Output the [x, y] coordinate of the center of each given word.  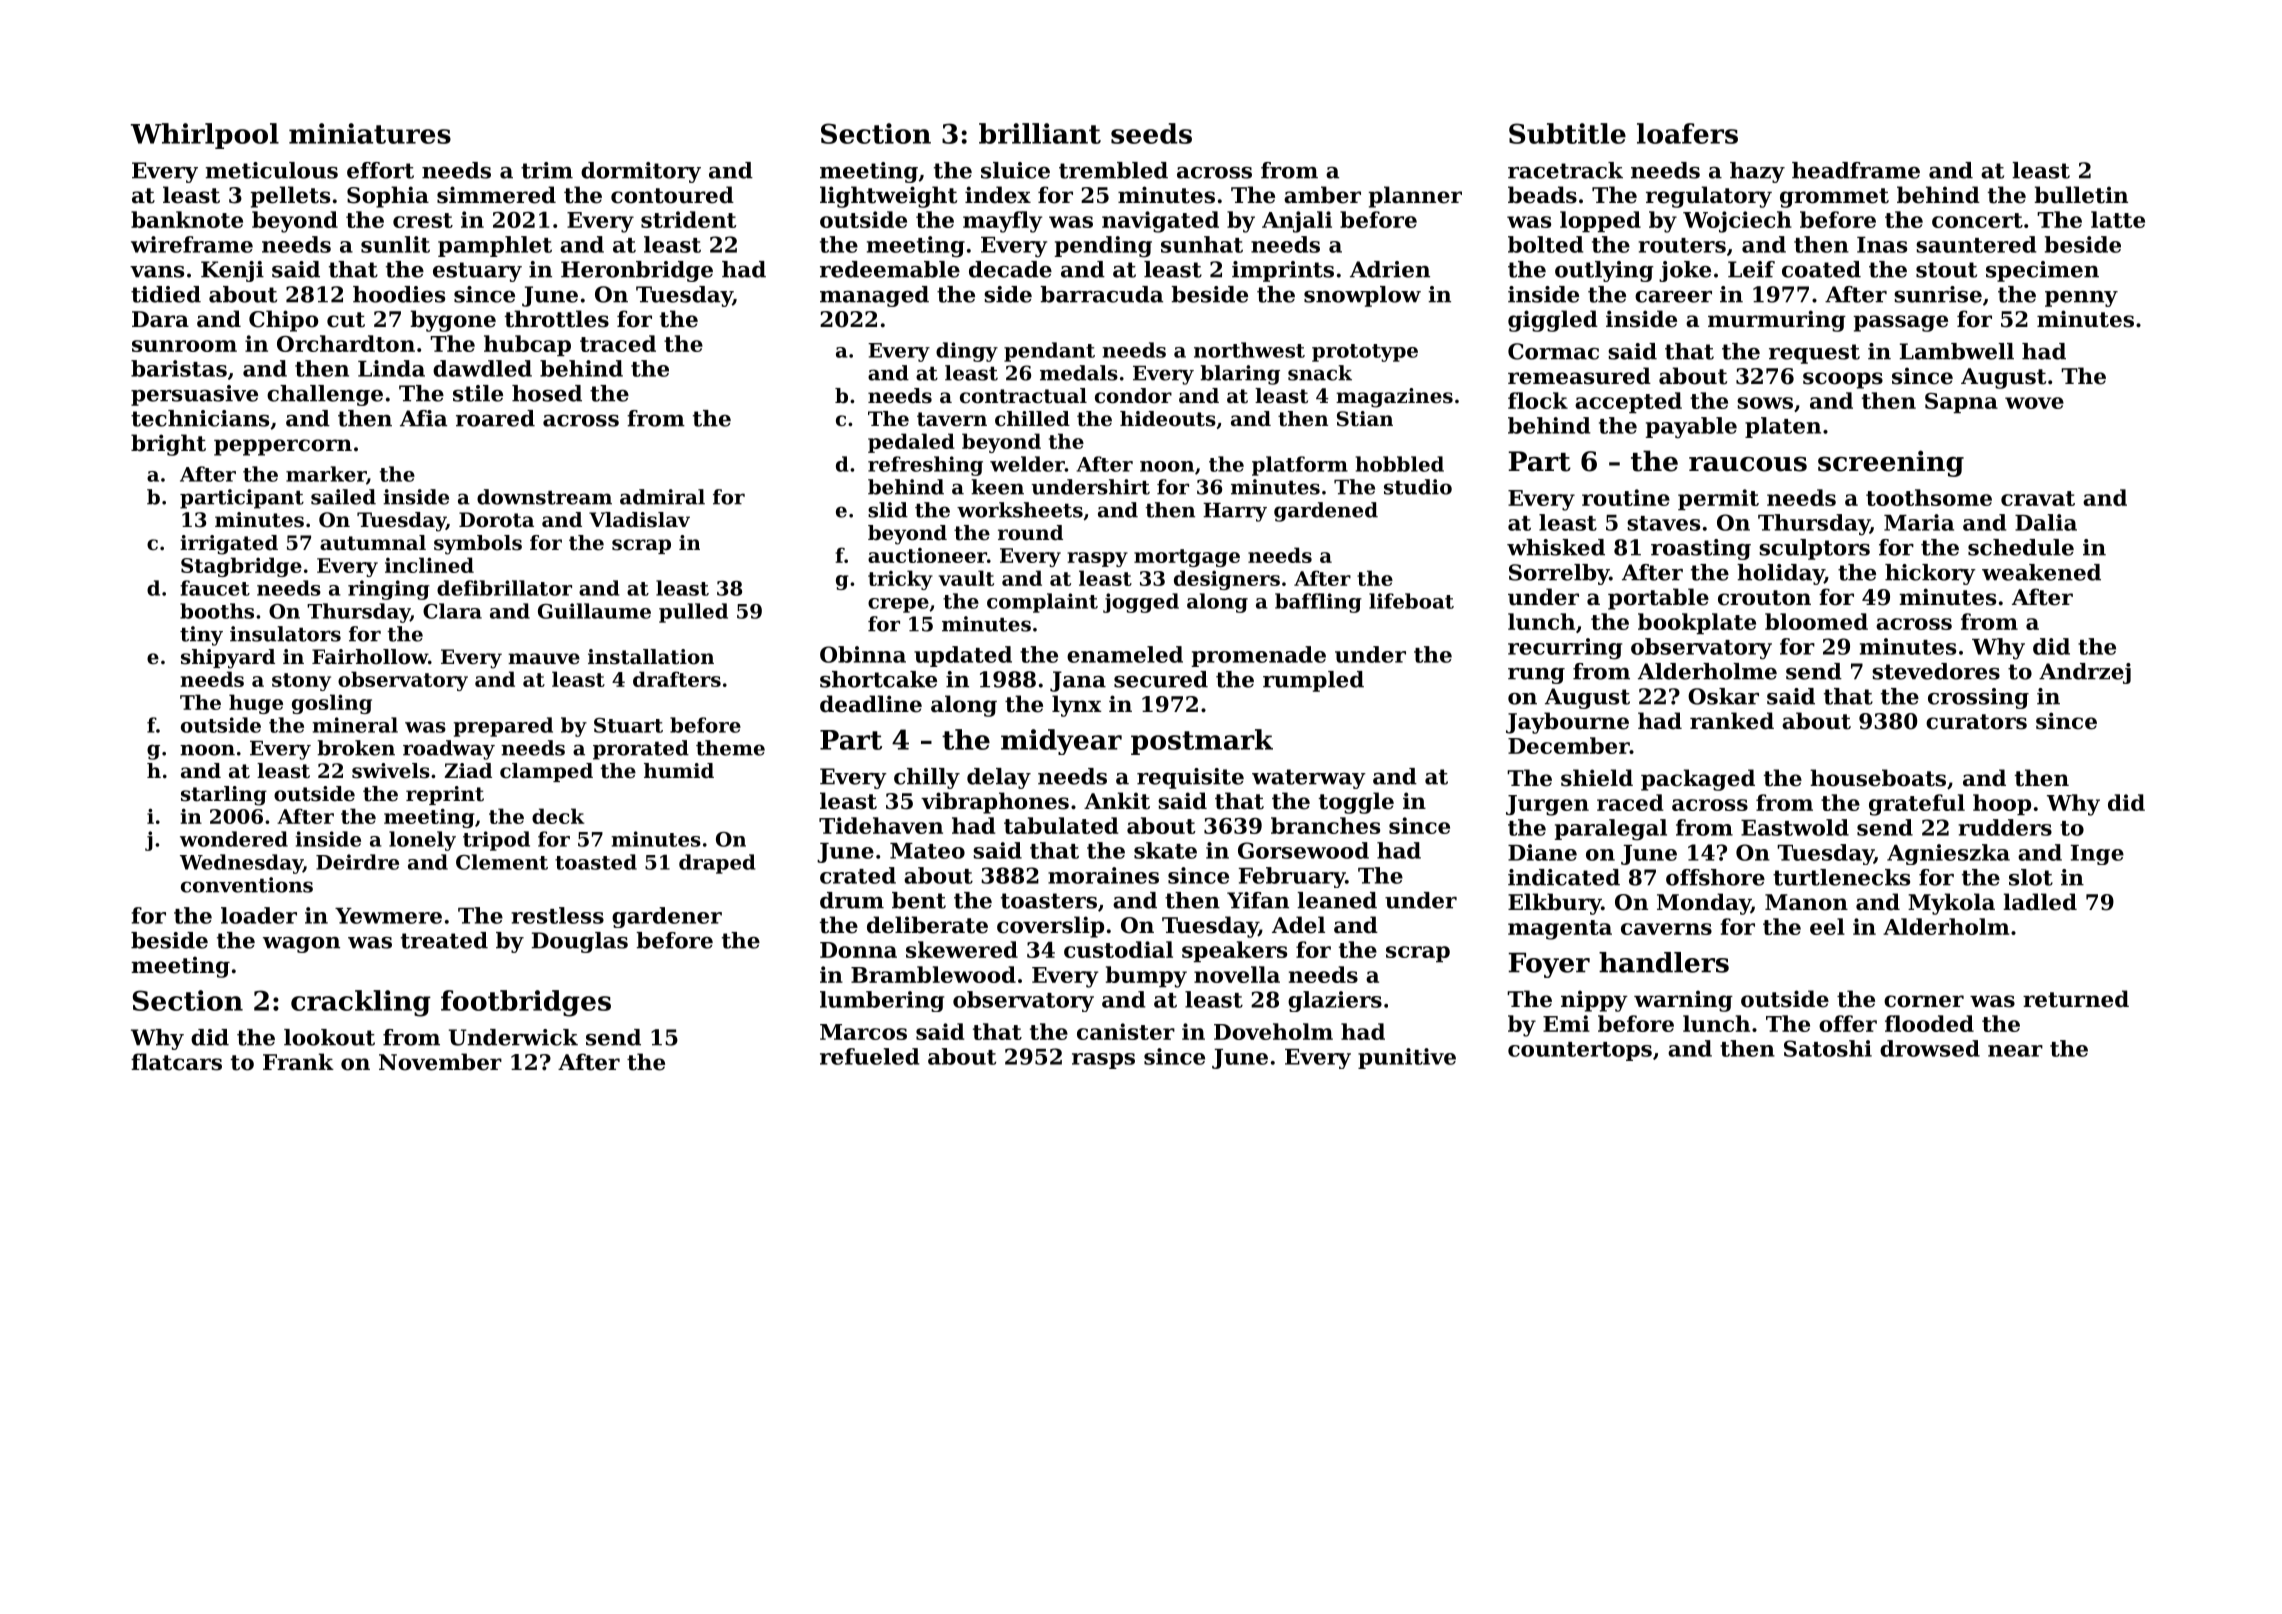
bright [168, 445]
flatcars [176, 1062]
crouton [1764, 598]
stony [301, 682]
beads [1542, 195]
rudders [2005, 827]
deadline [871, 704]
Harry [1235, 512]
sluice [1015, 170]
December [1569, 745]
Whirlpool [205, 136]
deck [558, 816]
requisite [1190, 778]
